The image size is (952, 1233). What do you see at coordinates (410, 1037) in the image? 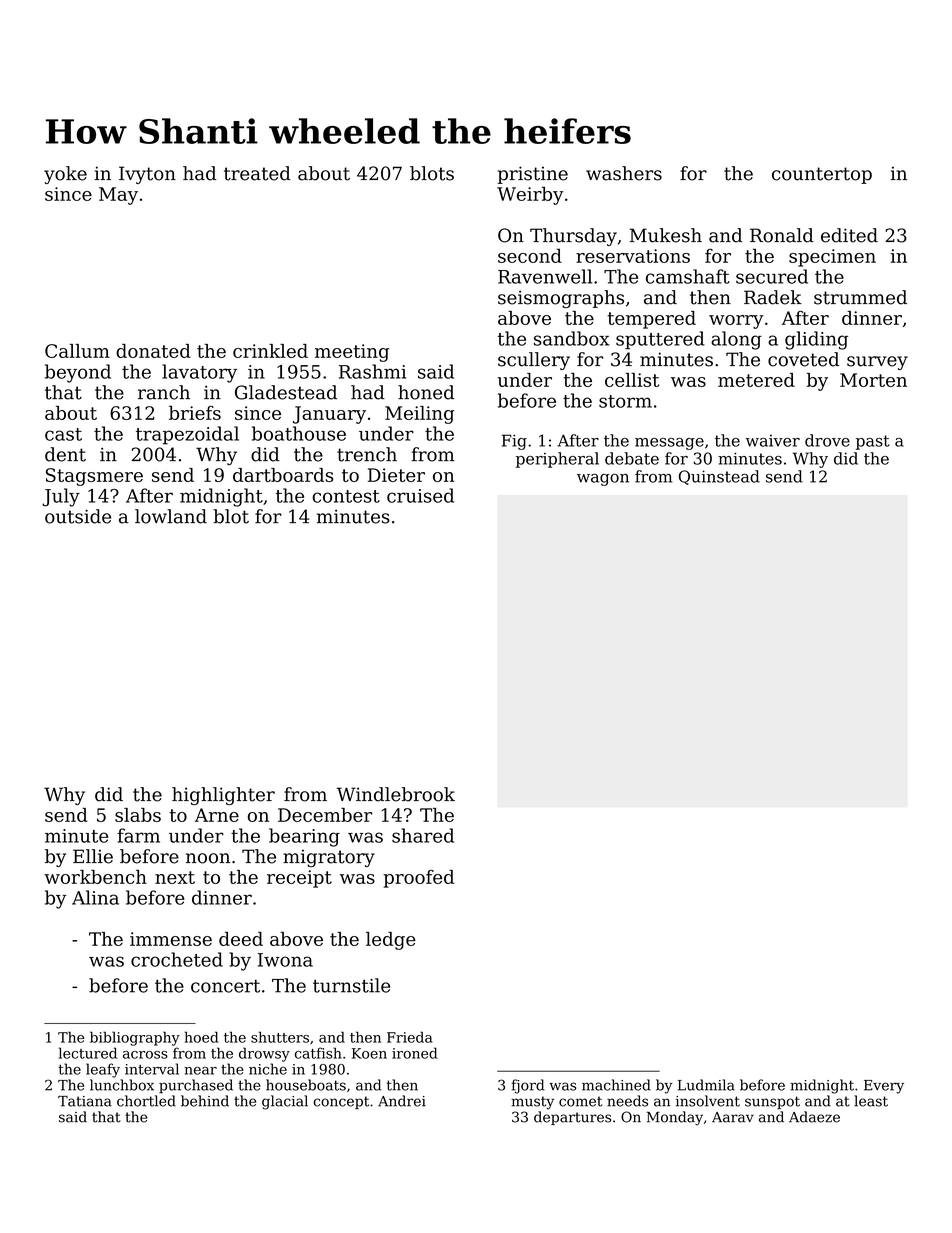
I see `Frieda` at bounding box center [410, 1037].
